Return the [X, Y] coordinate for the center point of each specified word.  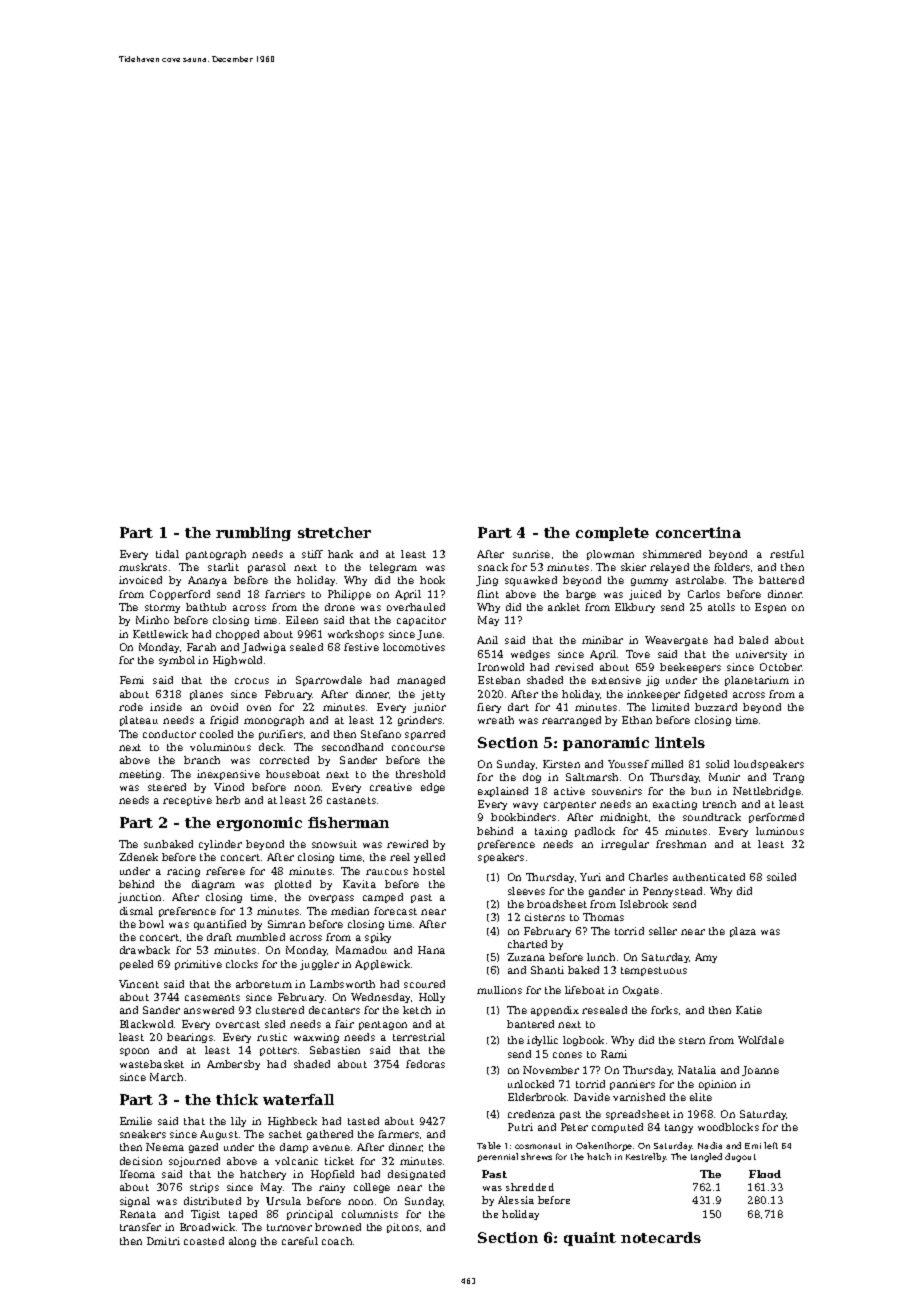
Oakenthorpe [604, 1146]
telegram [393, 568]
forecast [395, 911]
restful [787, 554]
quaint [590, 1239]
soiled [781, 877]
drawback [145, 950]
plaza [743, 932]
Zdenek [138, 857]
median [350, 911]
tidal [167, 554]
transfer [140, 1227]
